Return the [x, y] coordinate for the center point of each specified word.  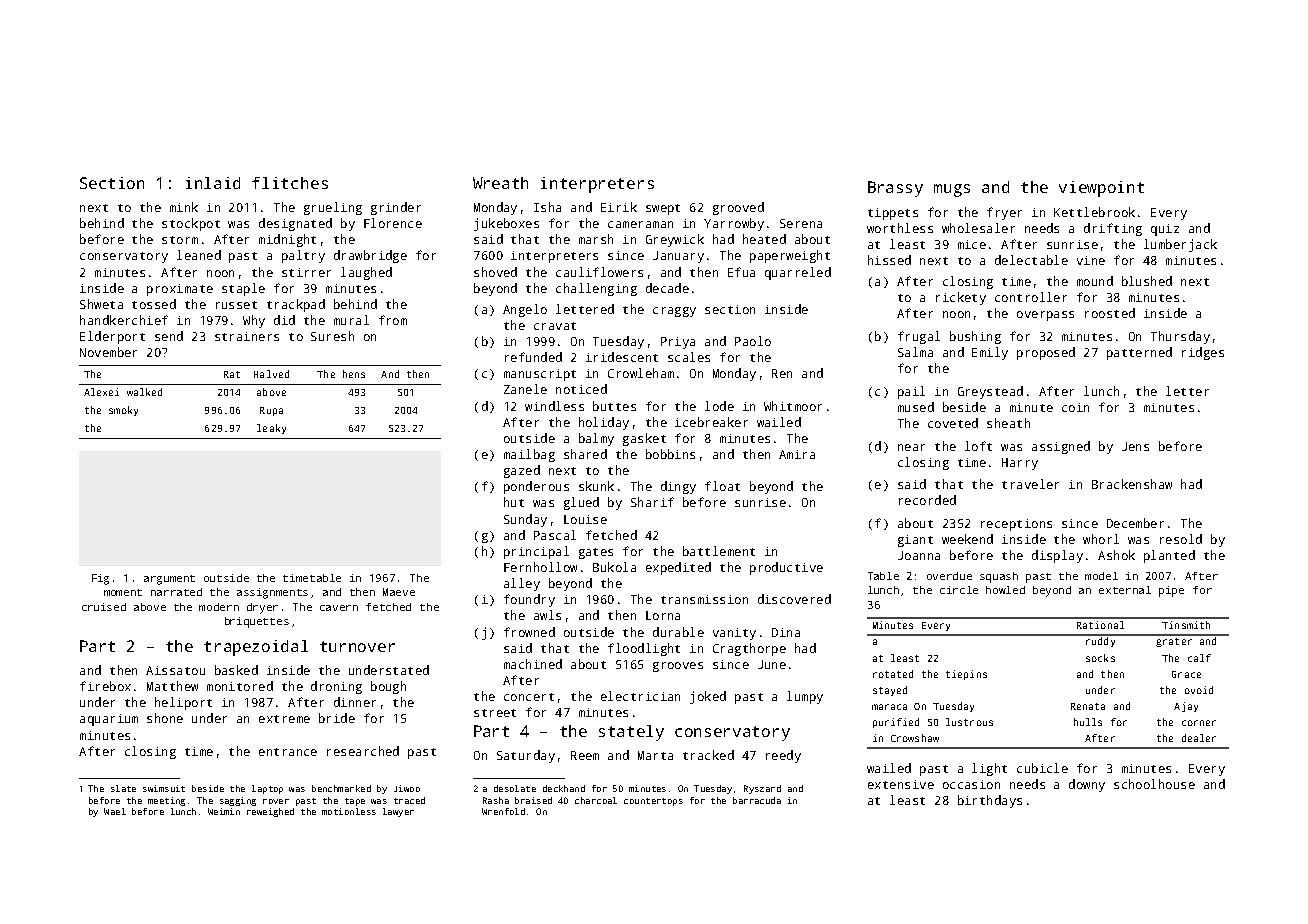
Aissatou [175, 670]
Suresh [332, 336]
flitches [290, 183]
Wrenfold [503, 811]
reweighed [270, 812]
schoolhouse [1154, 784]
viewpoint [1101, 189]
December [1135, 523]
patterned [1139, 353]
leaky [271, 429]
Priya [678, 343]
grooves [678, 667]
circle [959, 590]
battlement [719, 551]
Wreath [500, 183]
